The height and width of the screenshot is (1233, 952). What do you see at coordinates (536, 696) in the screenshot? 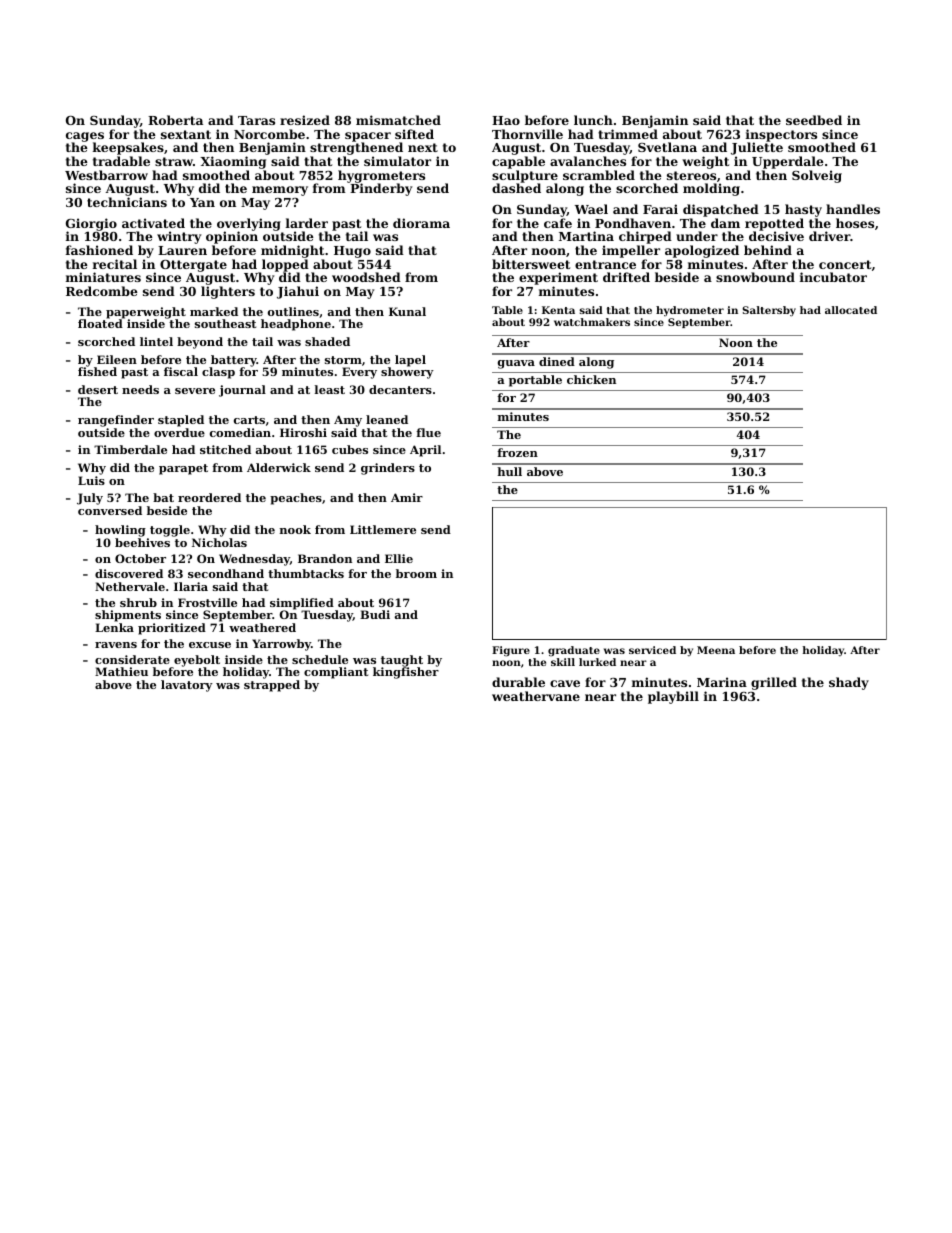
I see `weathervane` at bounding box center [536, 696].
